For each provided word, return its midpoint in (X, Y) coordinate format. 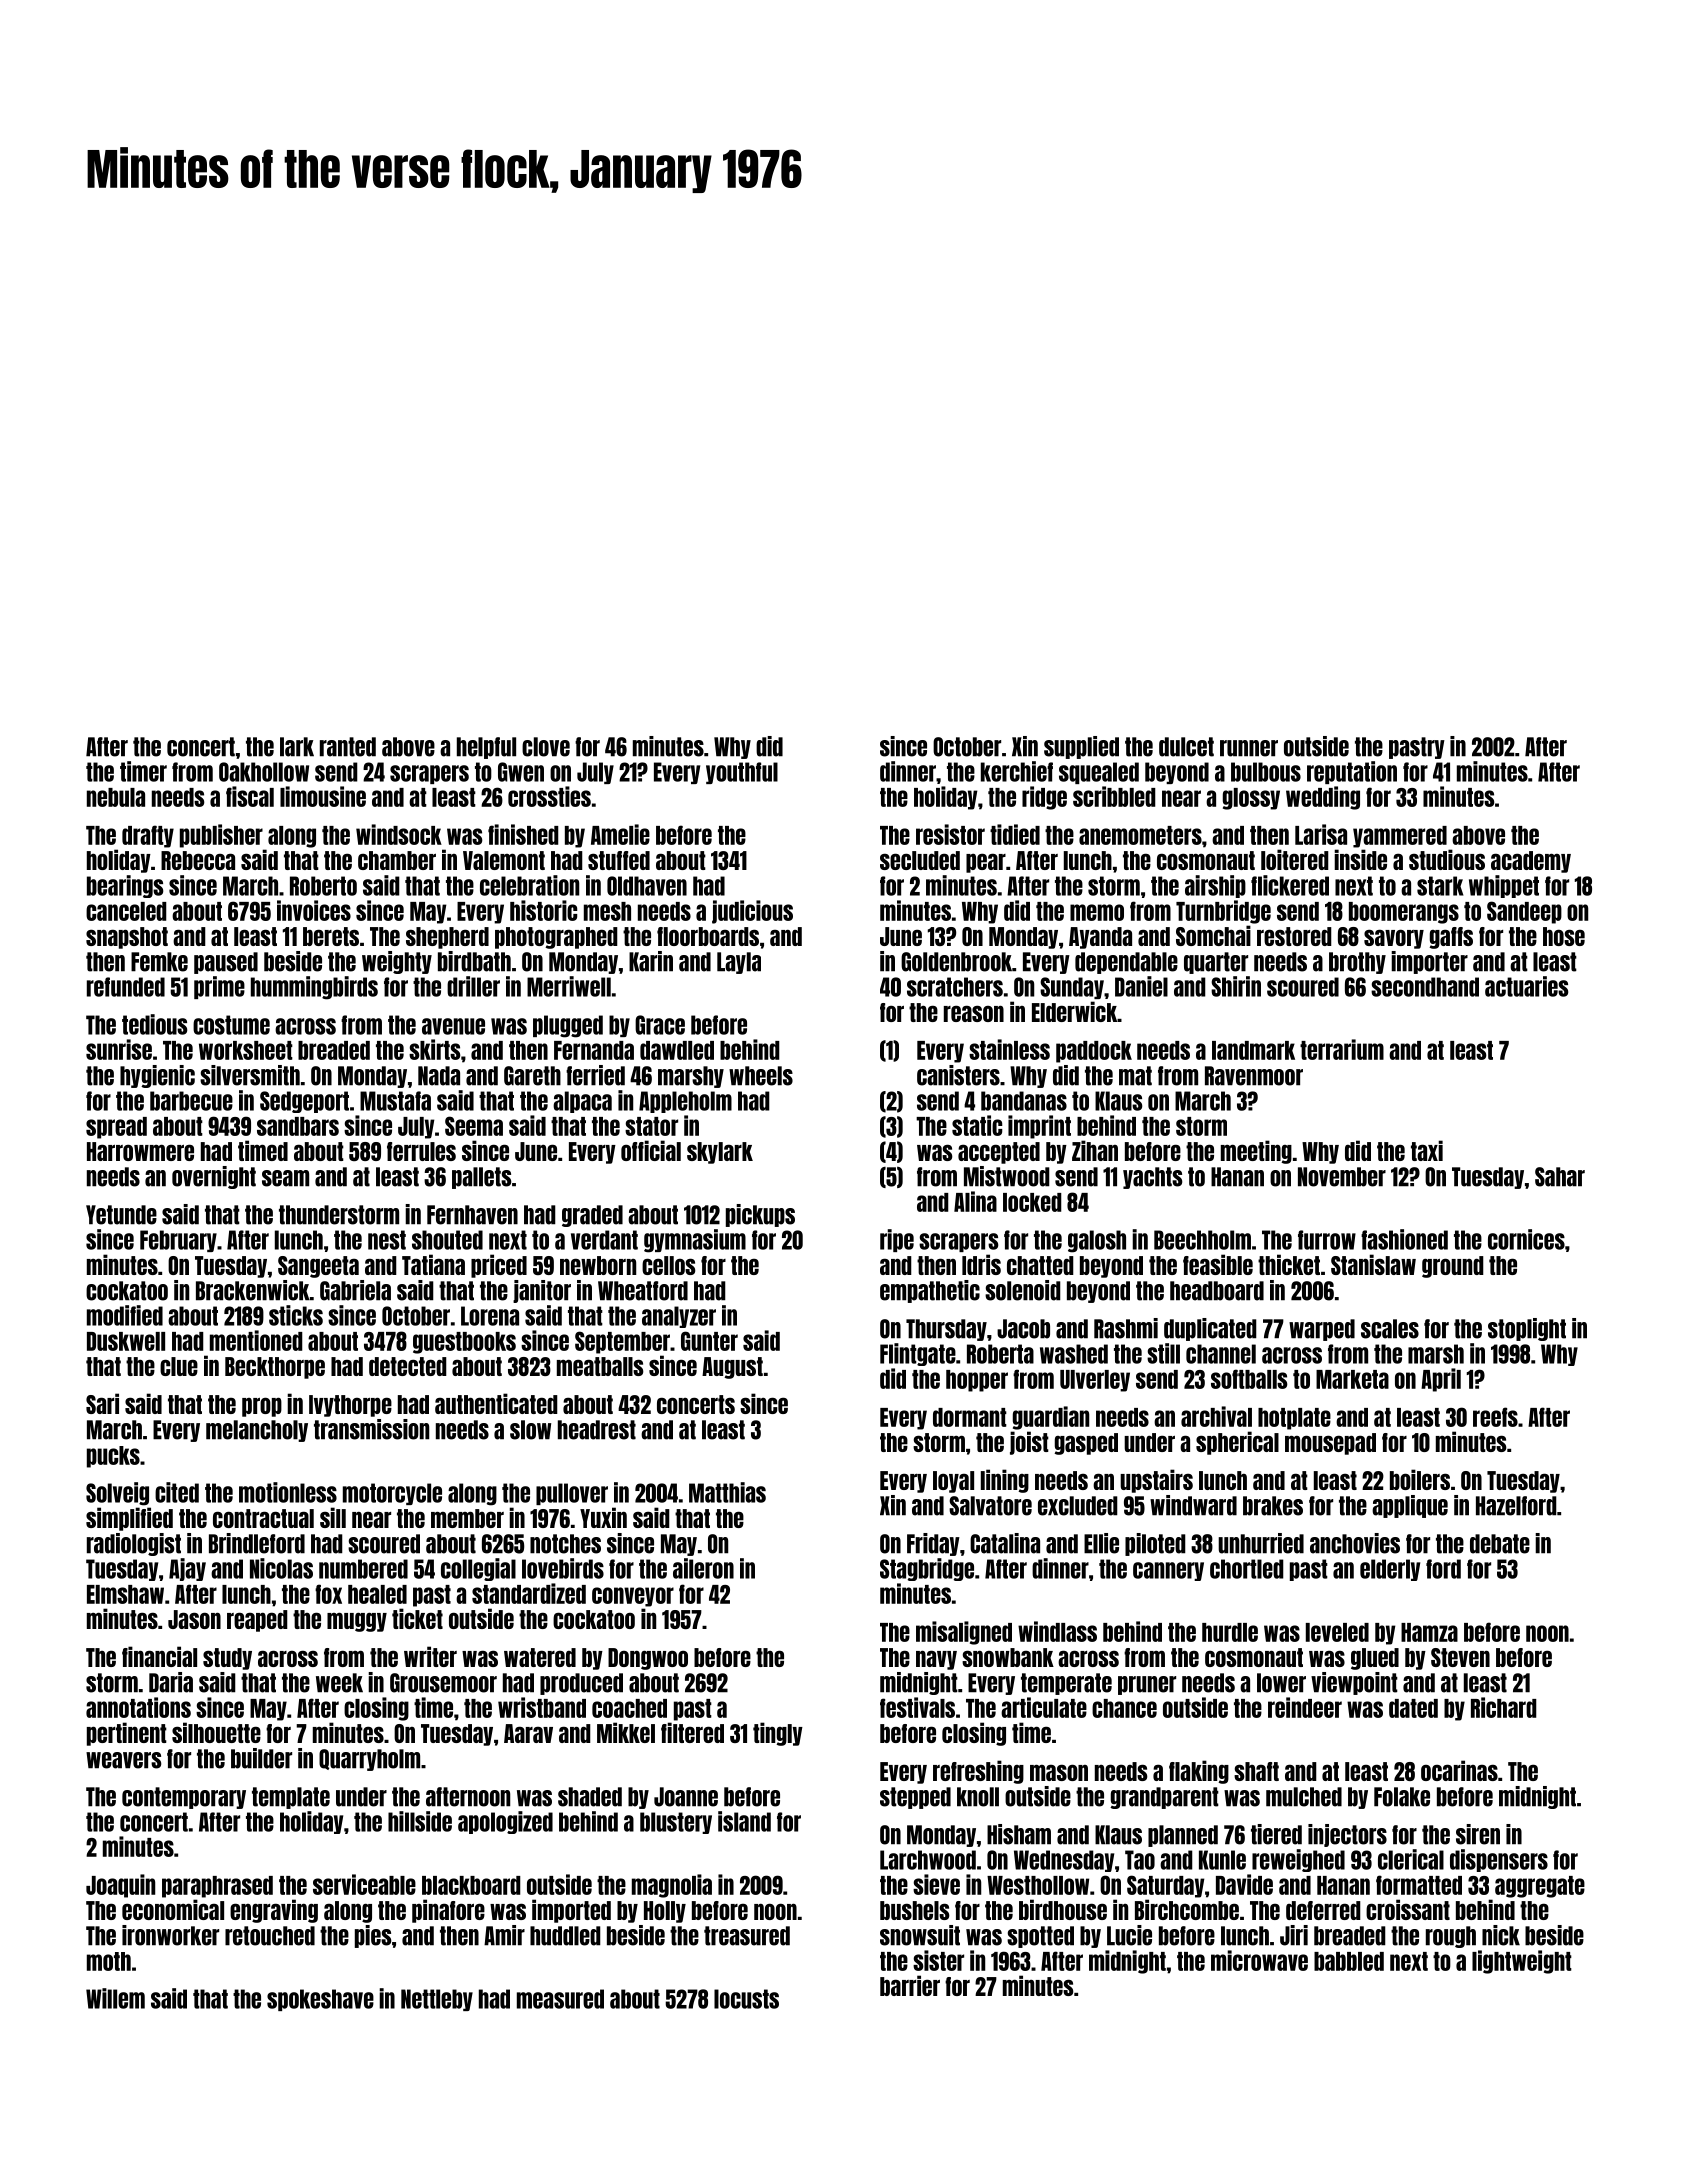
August (732, 1368)
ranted (348, 747)
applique (1410, 1506)
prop (262, 1407)
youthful (742, 773)
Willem (115, 1998)
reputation (1352, 772)
